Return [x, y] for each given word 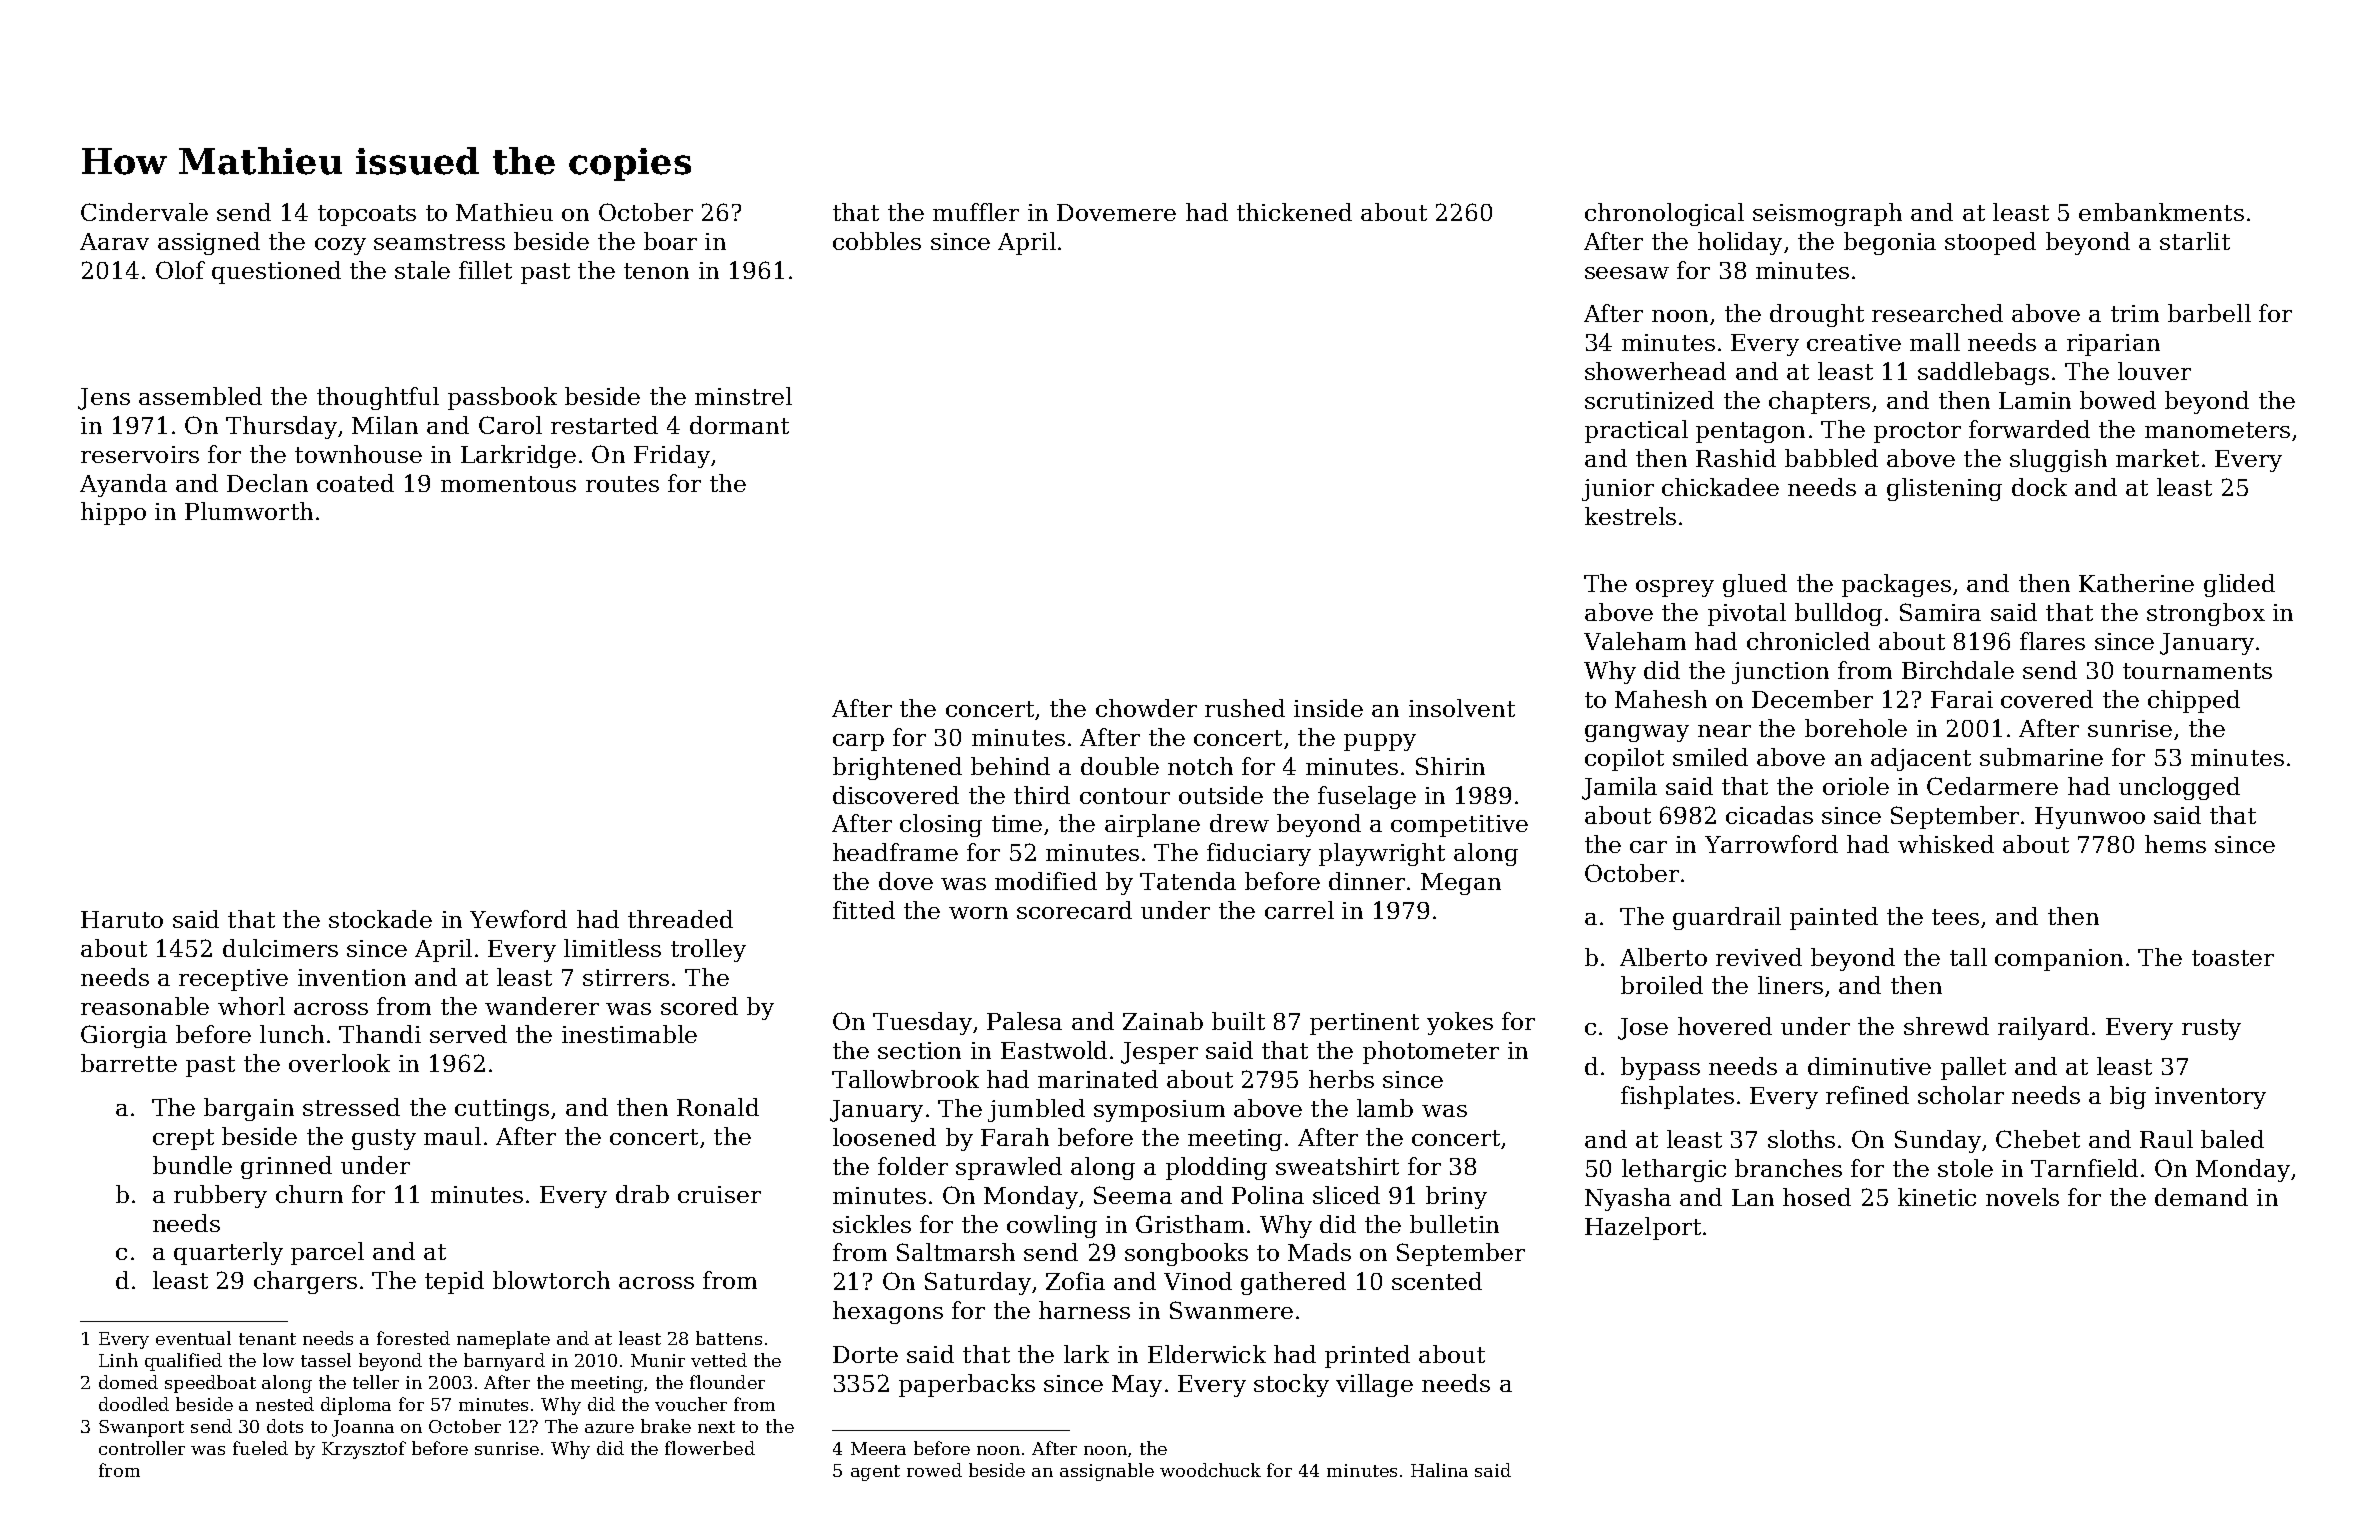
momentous [508, 484]
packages [1896, 585]
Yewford [518, 919]
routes [622, 484]
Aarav [114, 241]
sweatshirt [1337, 1166]
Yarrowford [1771, 844]
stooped [1990, 243]
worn [978, 913]
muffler [976, 212]
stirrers [626, 977]
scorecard [1074, 910]
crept [183, 1139]
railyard [2043, 1028]
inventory [2210, 1098]
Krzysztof [364, 1450]
